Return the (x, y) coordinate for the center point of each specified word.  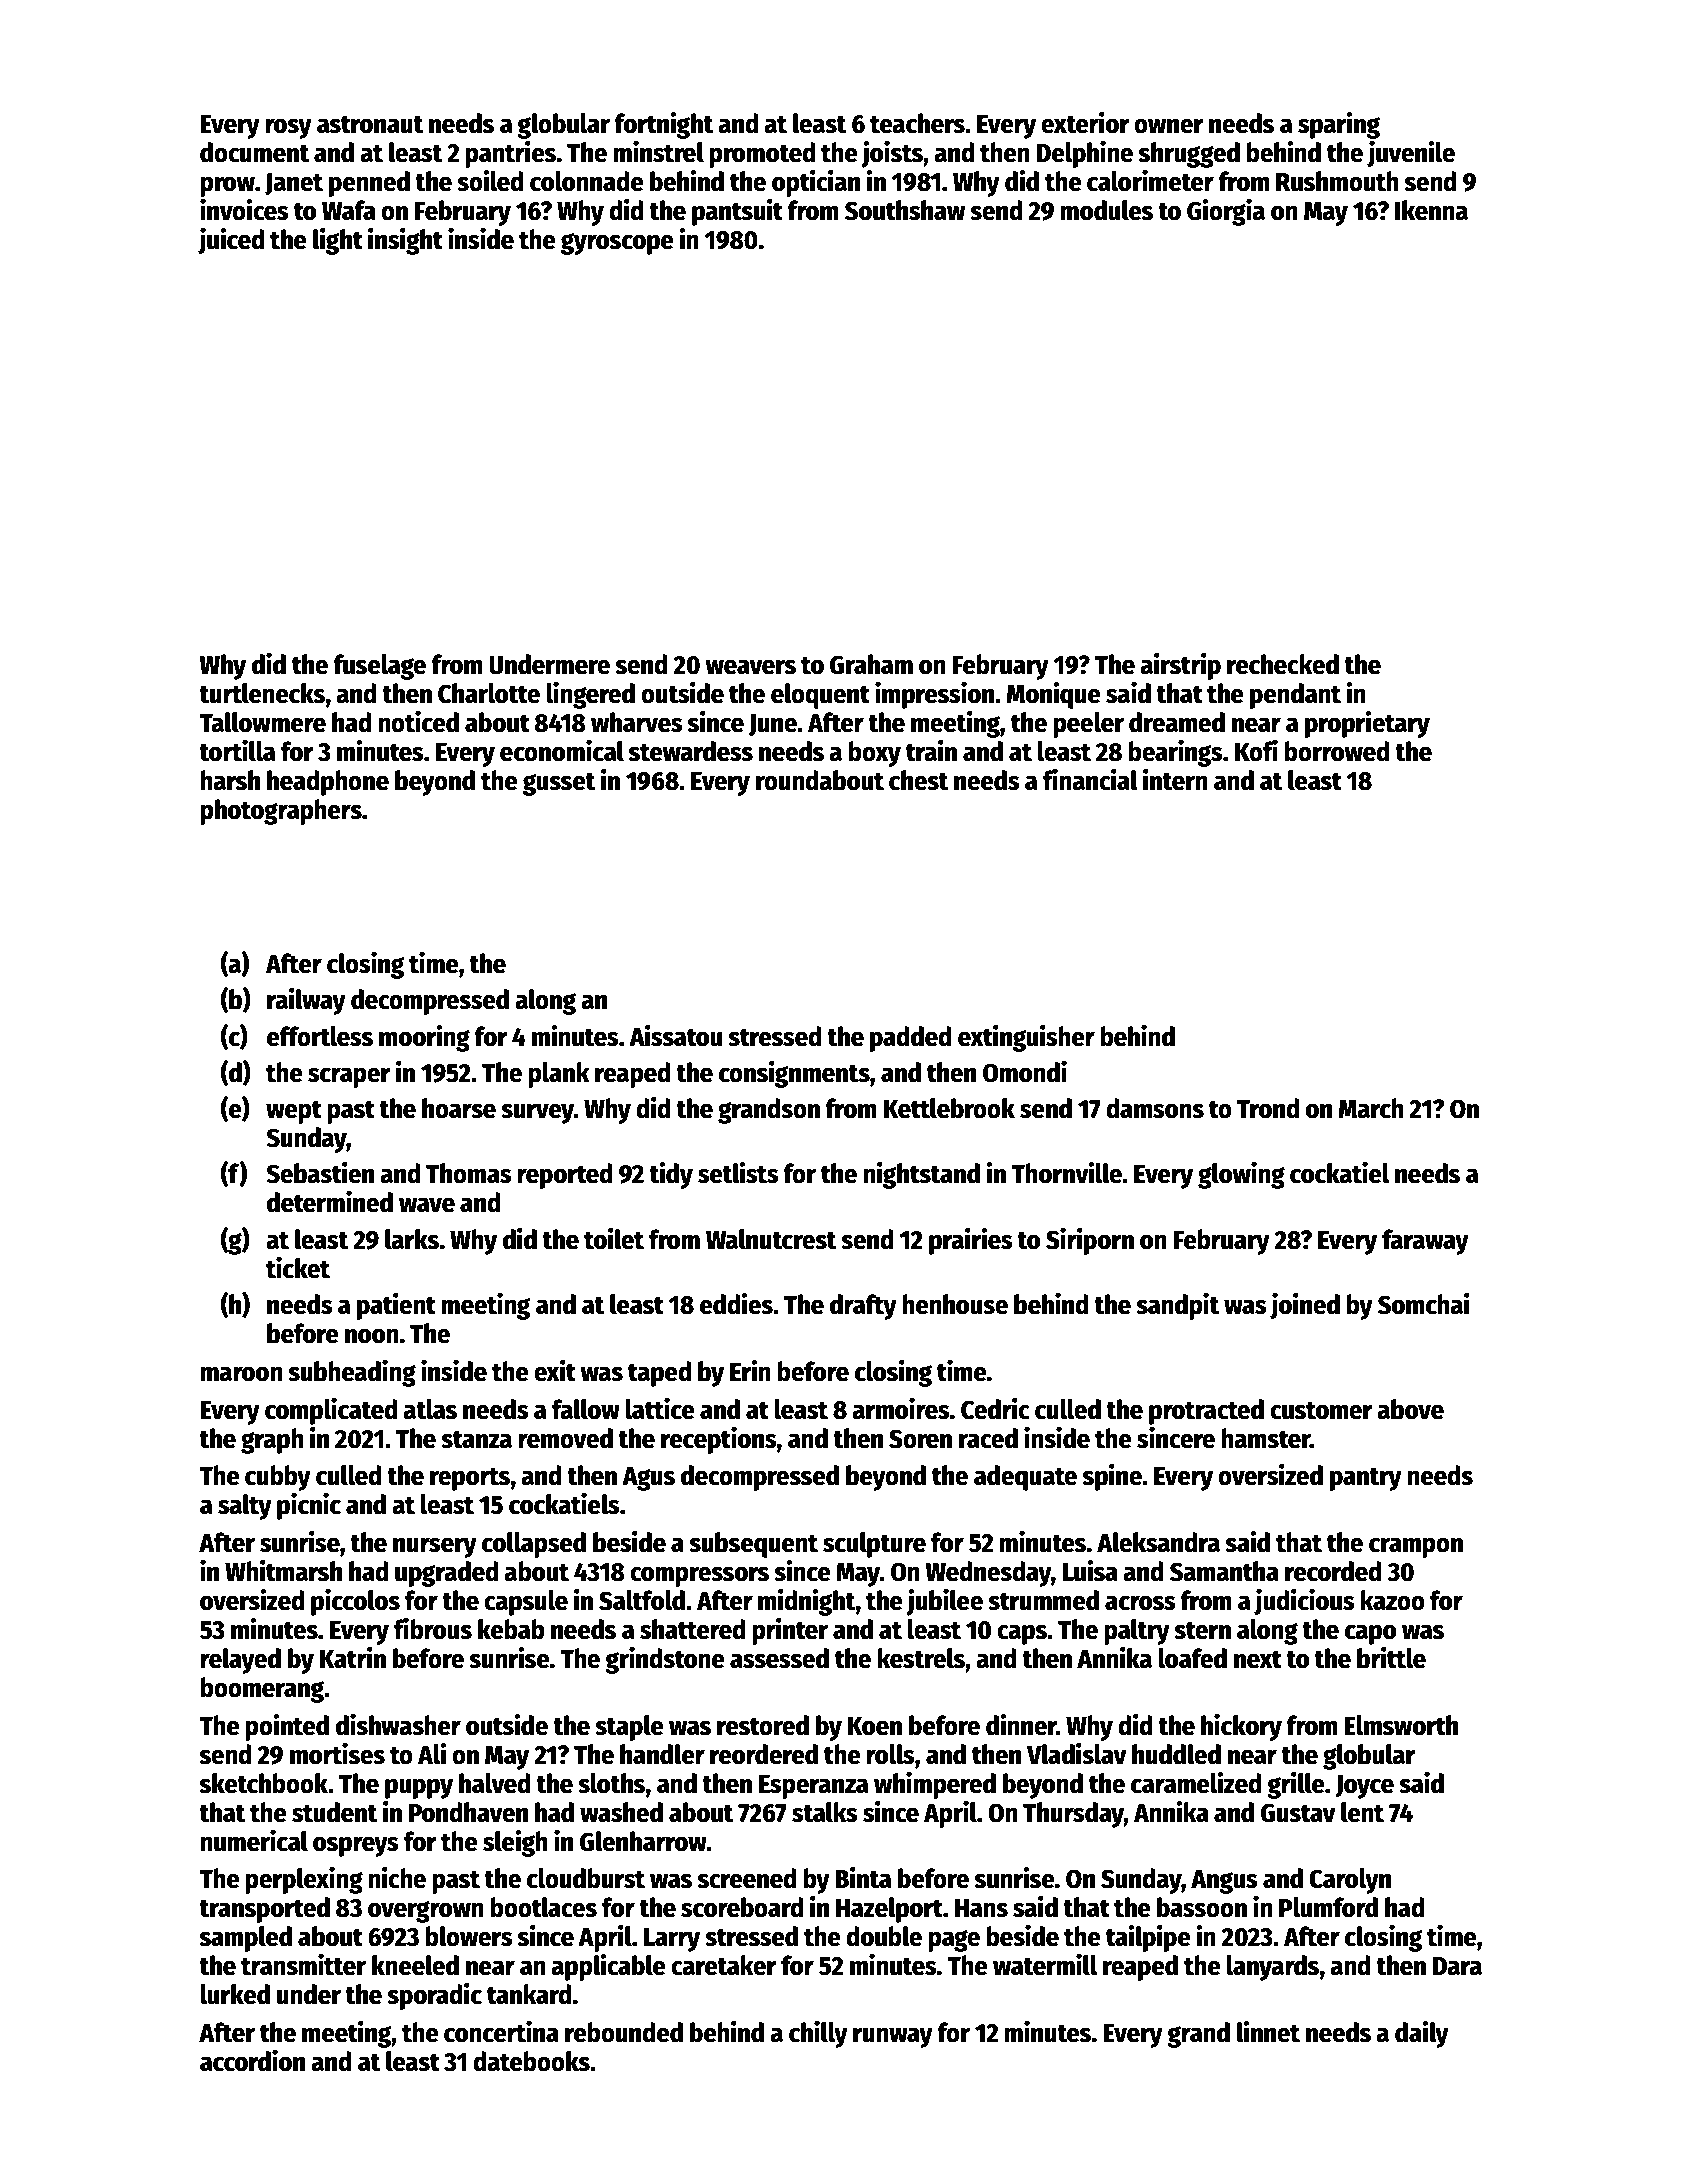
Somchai (1424, 1304)
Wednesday (988, 1574)
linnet (1268, 2032)
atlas (430, 1409)
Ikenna (1431, 210)
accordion (252, 2061)
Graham (871, 664)
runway (893, 2037)
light (338, 241)
